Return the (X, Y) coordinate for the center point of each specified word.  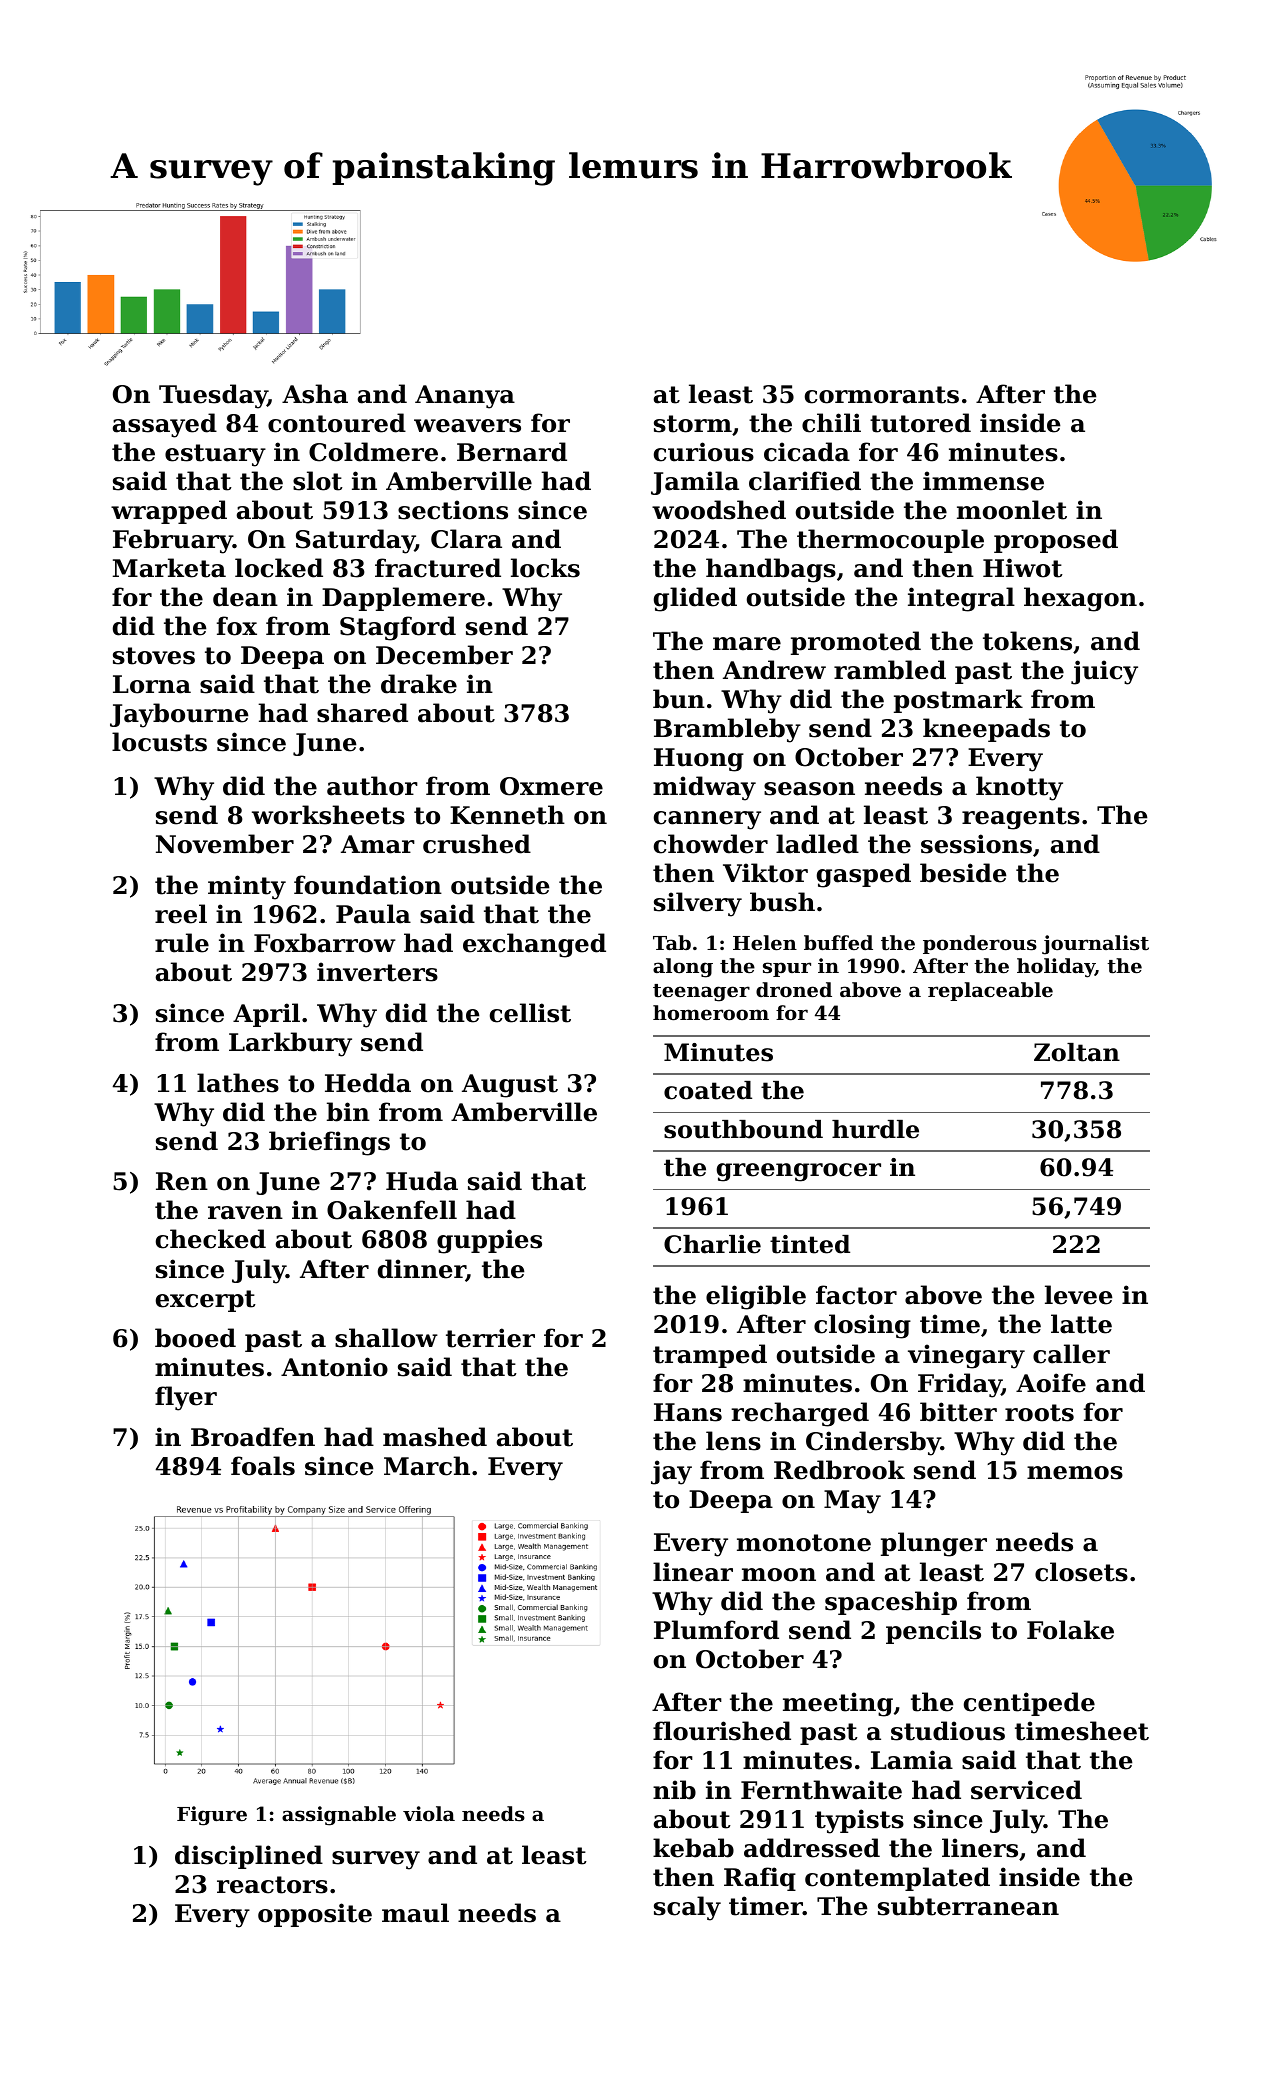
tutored (920, 423)
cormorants (882, 395)
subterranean (968, 1906)
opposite (315, 1915)
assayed (165, 425)
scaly (687, 1908)
